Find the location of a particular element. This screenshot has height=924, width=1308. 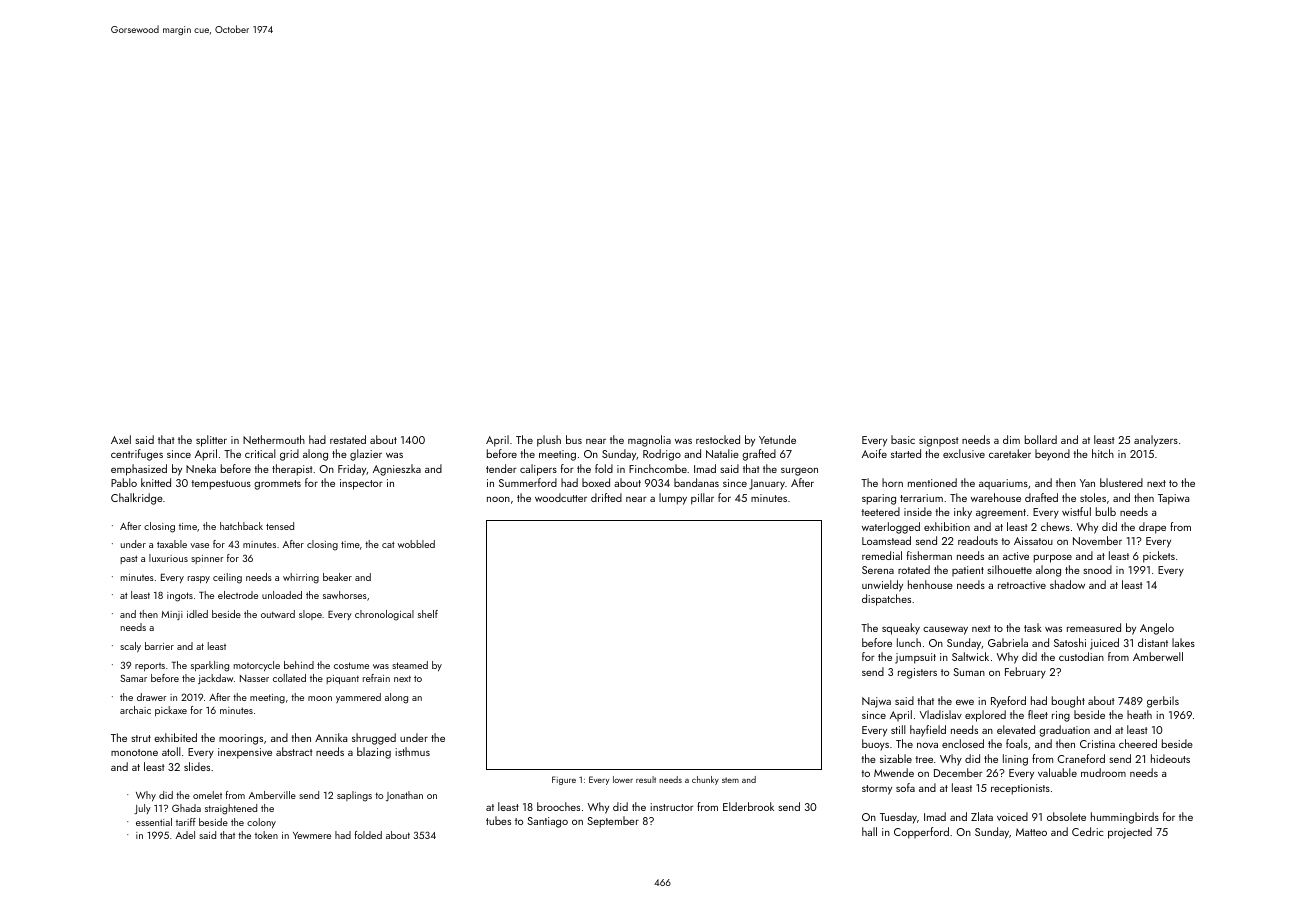

splitter is located at coordinates (211, 441).
